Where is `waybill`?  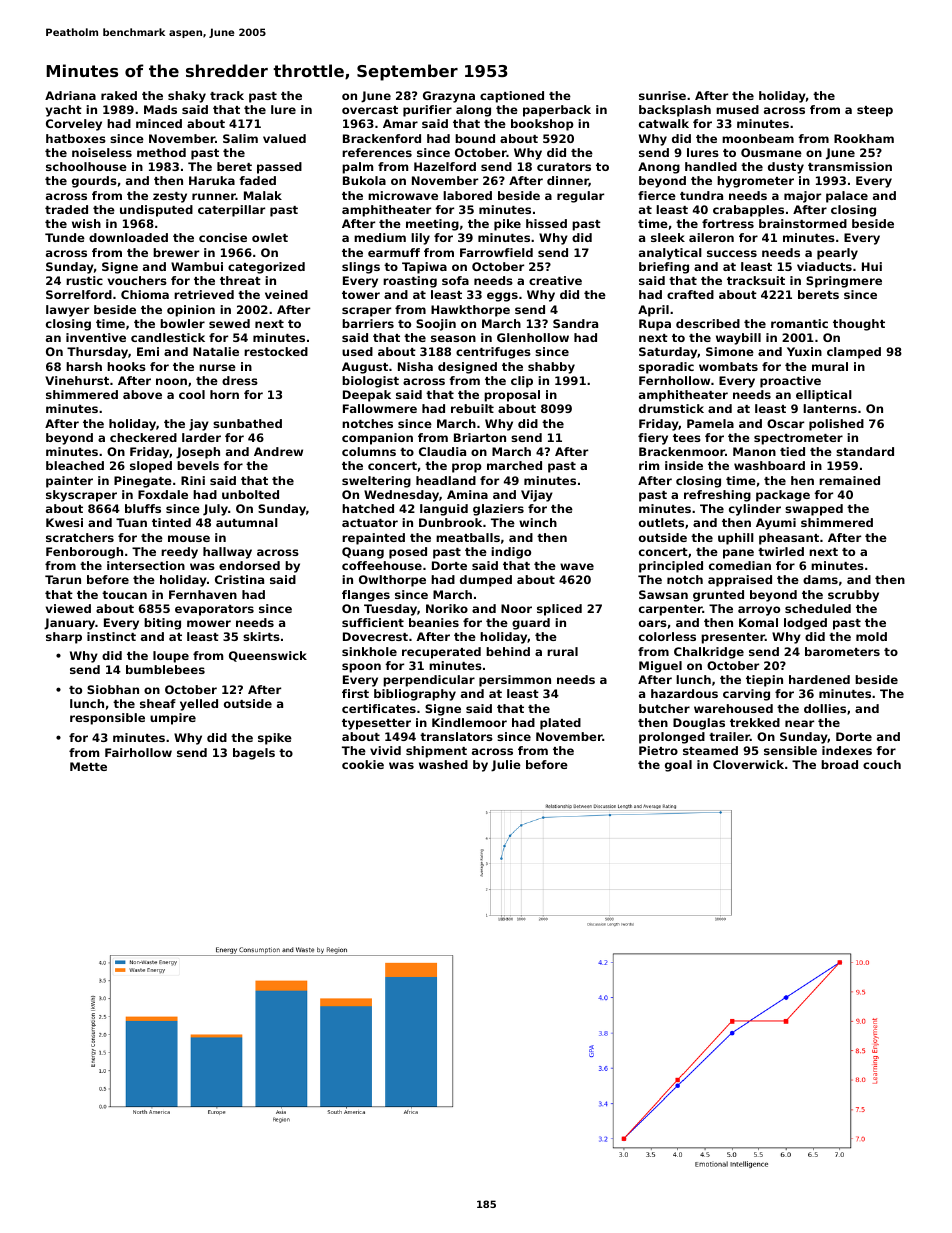
waybill is located at coordinates (738, 339).
